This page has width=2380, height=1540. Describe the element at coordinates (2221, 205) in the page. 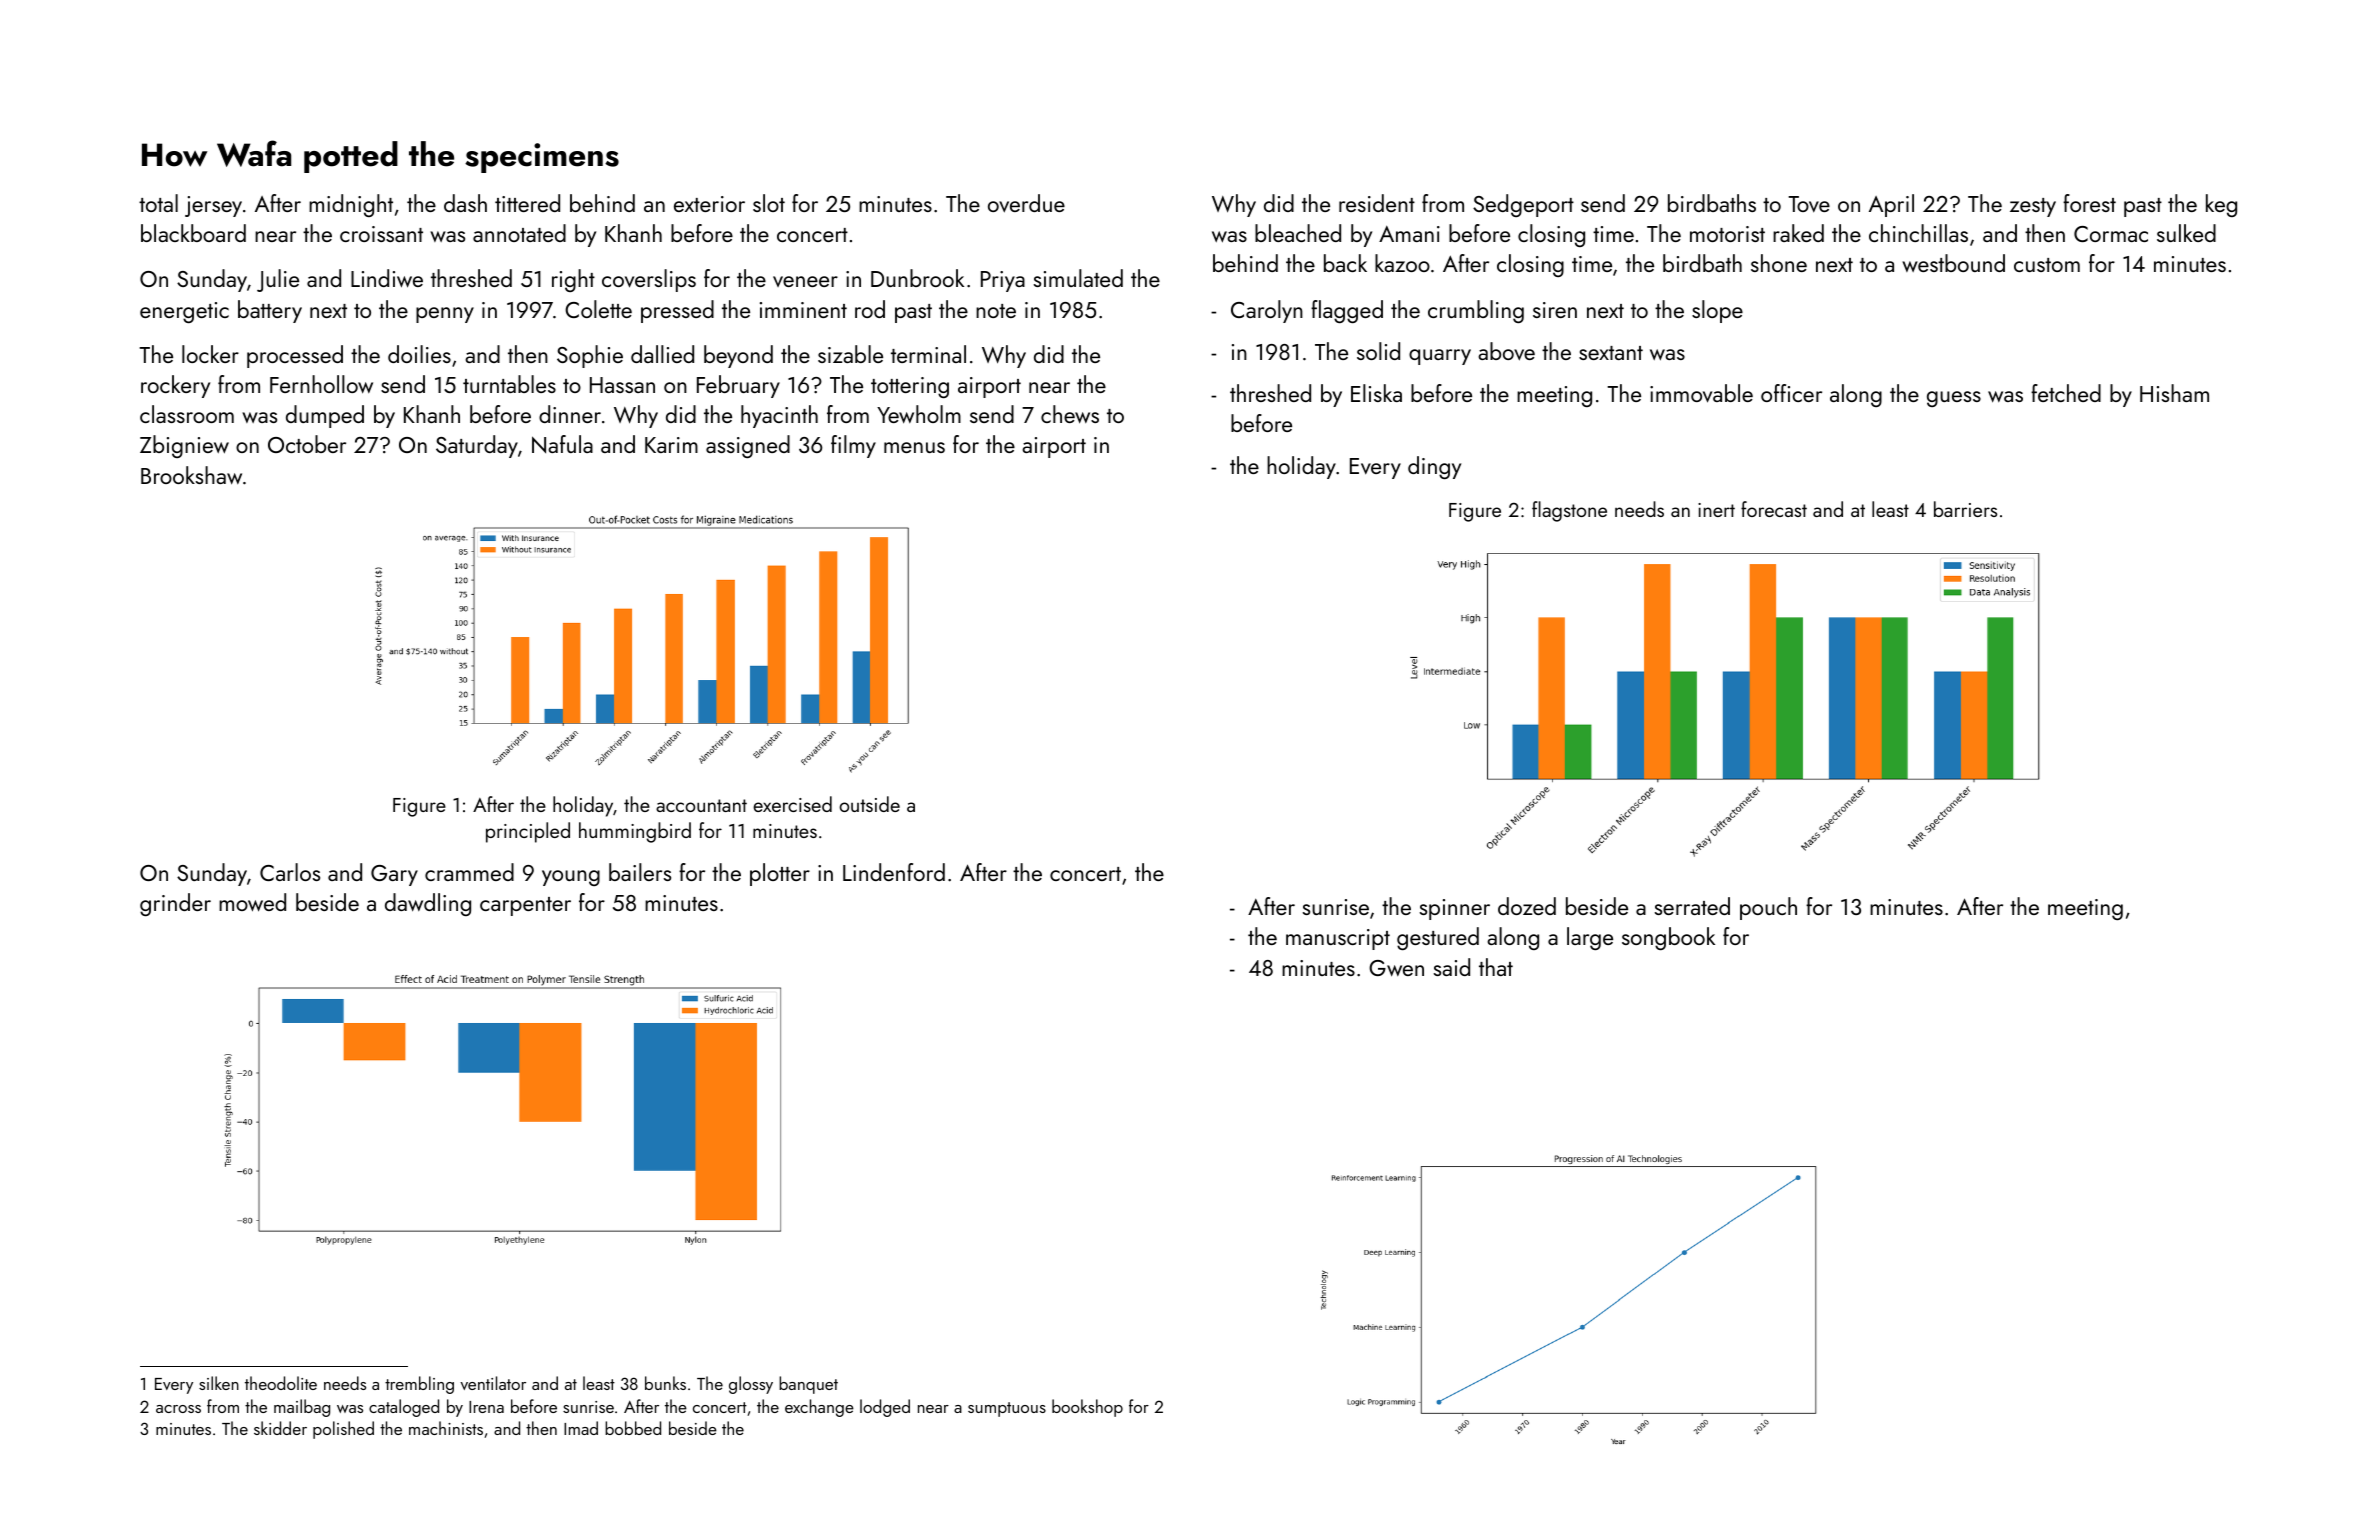

I see `keg` at that location.
